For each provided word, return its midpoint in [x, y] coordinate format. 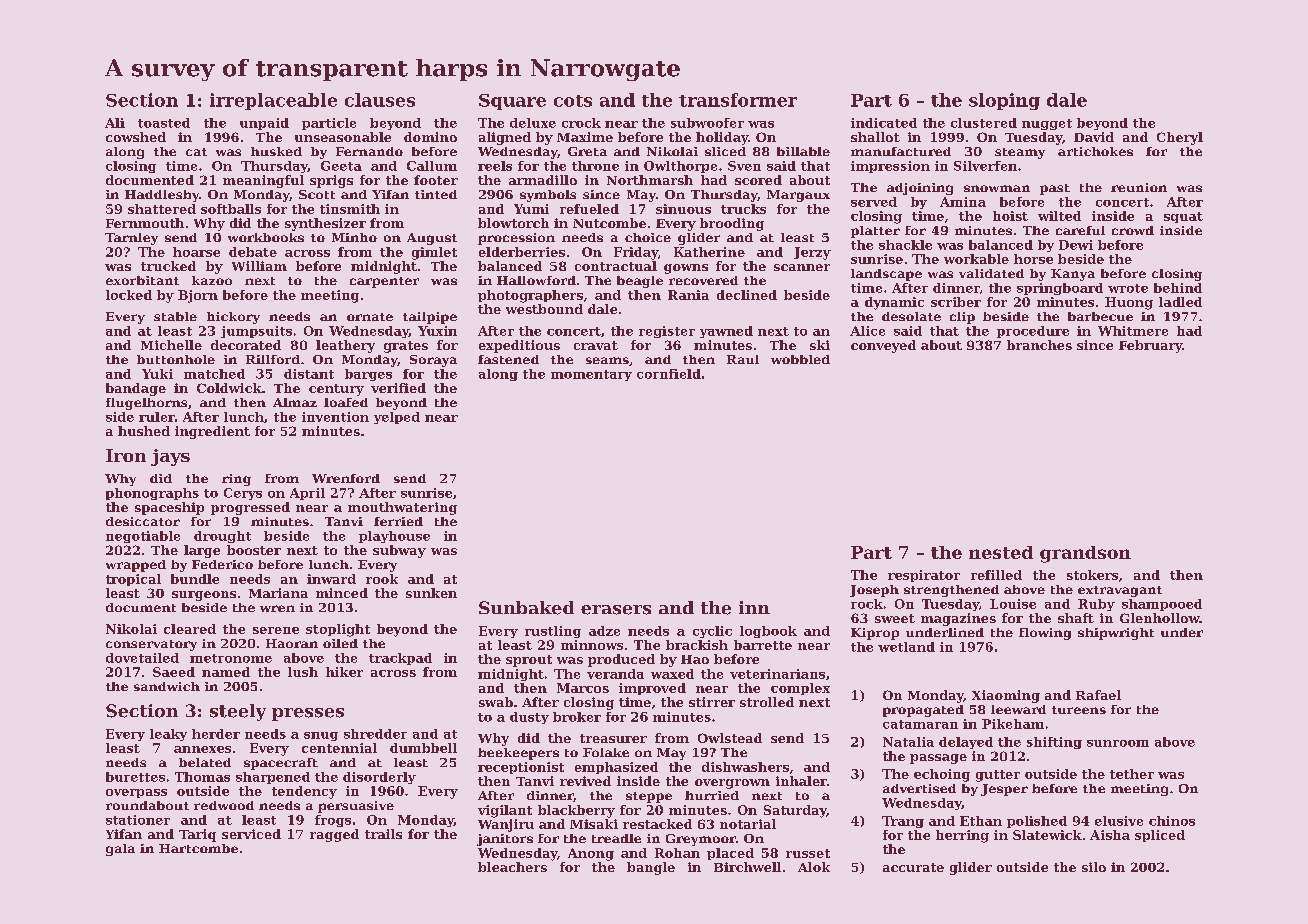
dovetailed [142, 658]
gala [120, 850]
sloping [1004, 101]
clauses [380, 100]
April [307, 494]
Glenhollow [1160, 618]
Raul [743, 359]
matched [214, 374]
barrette [763, 645]
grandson [1085, 554]
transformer [738, 100]
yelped [397, 418]
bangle [651, 868]
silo [1094, 867]
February [1150, 346]
